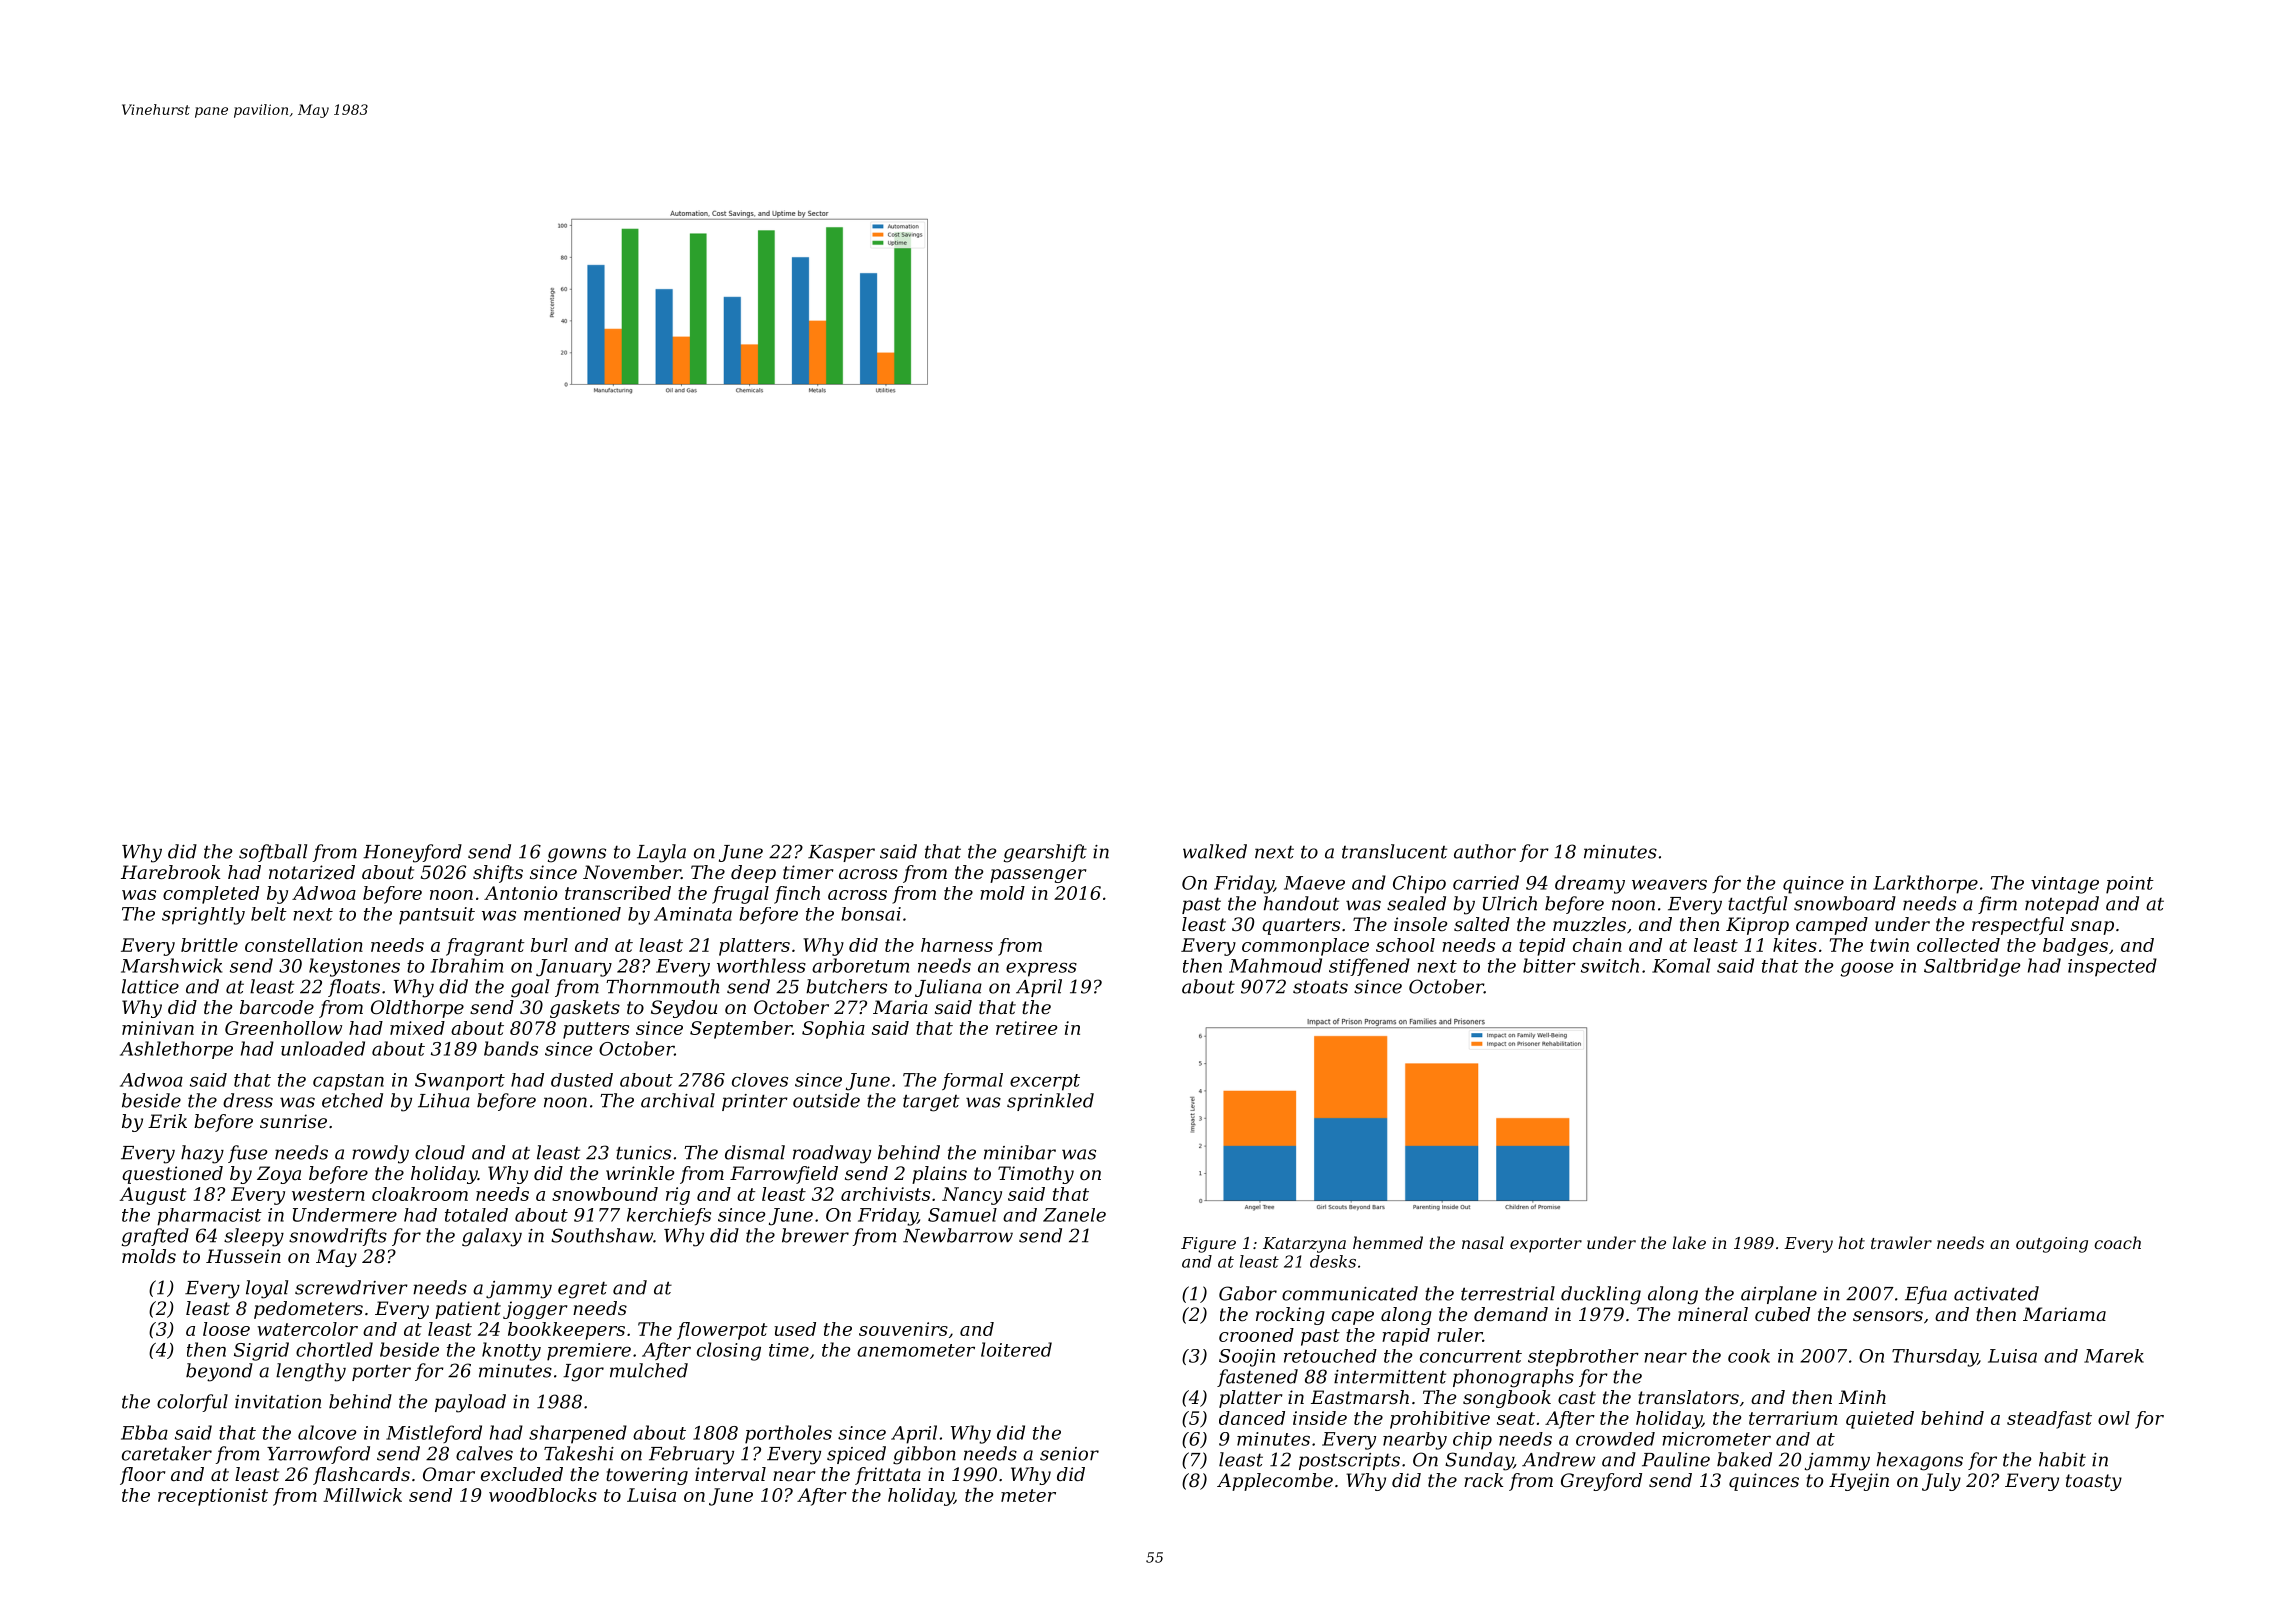 The width and height of the screenshot is (2292, 1620). Describe the element at coordinates (1045, 1082) in the screenshot. I see `excerpt` at that location.
